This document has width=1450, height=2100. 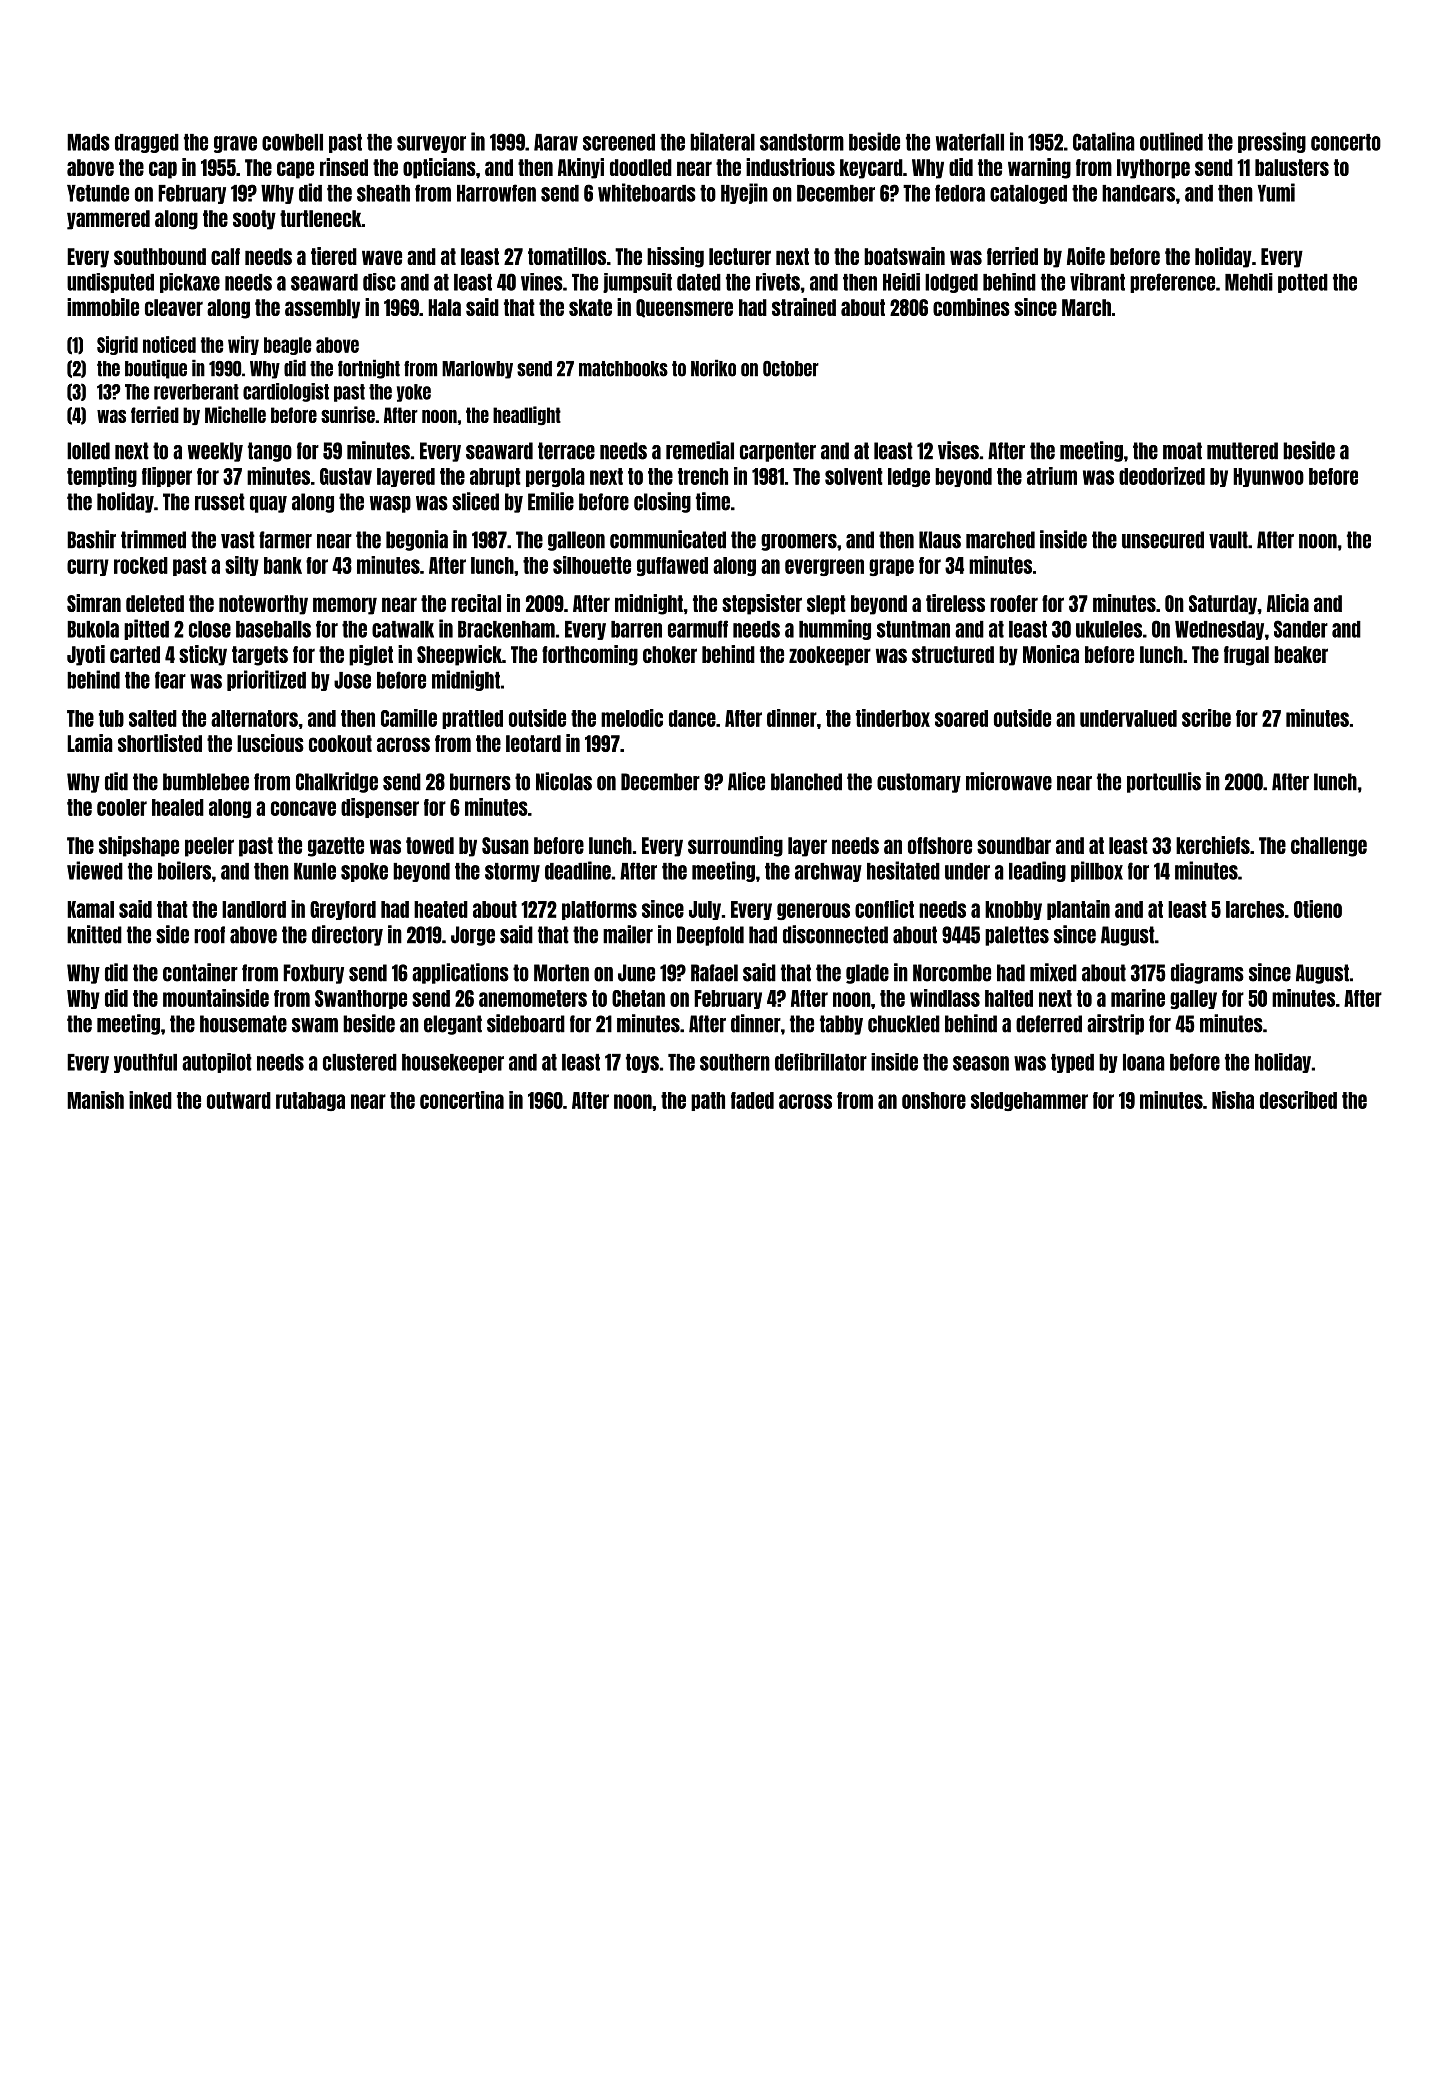 I want to click on October, so click(x=791, y=369).
